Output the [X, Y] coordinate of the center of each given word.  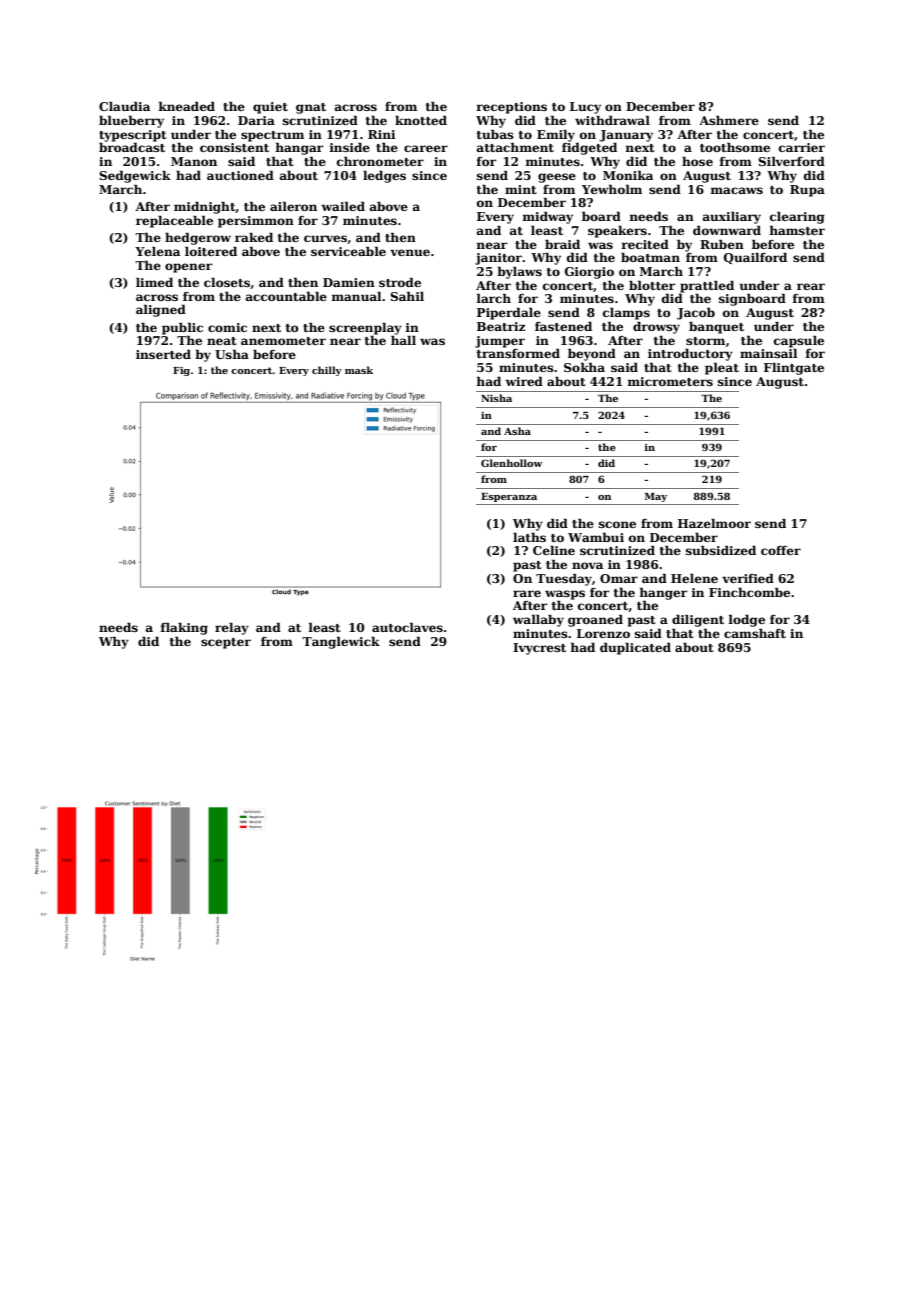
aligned [161, 310]
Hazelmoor [714, 523]
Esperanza [509, 497]
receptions [511, 108]
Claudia [124, 106]
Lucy [585, 108]
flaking [184, 628]
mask [359, 370]
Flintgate [794, 369]
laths [529, 537]
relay [232, 629]
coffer [781, 550]
